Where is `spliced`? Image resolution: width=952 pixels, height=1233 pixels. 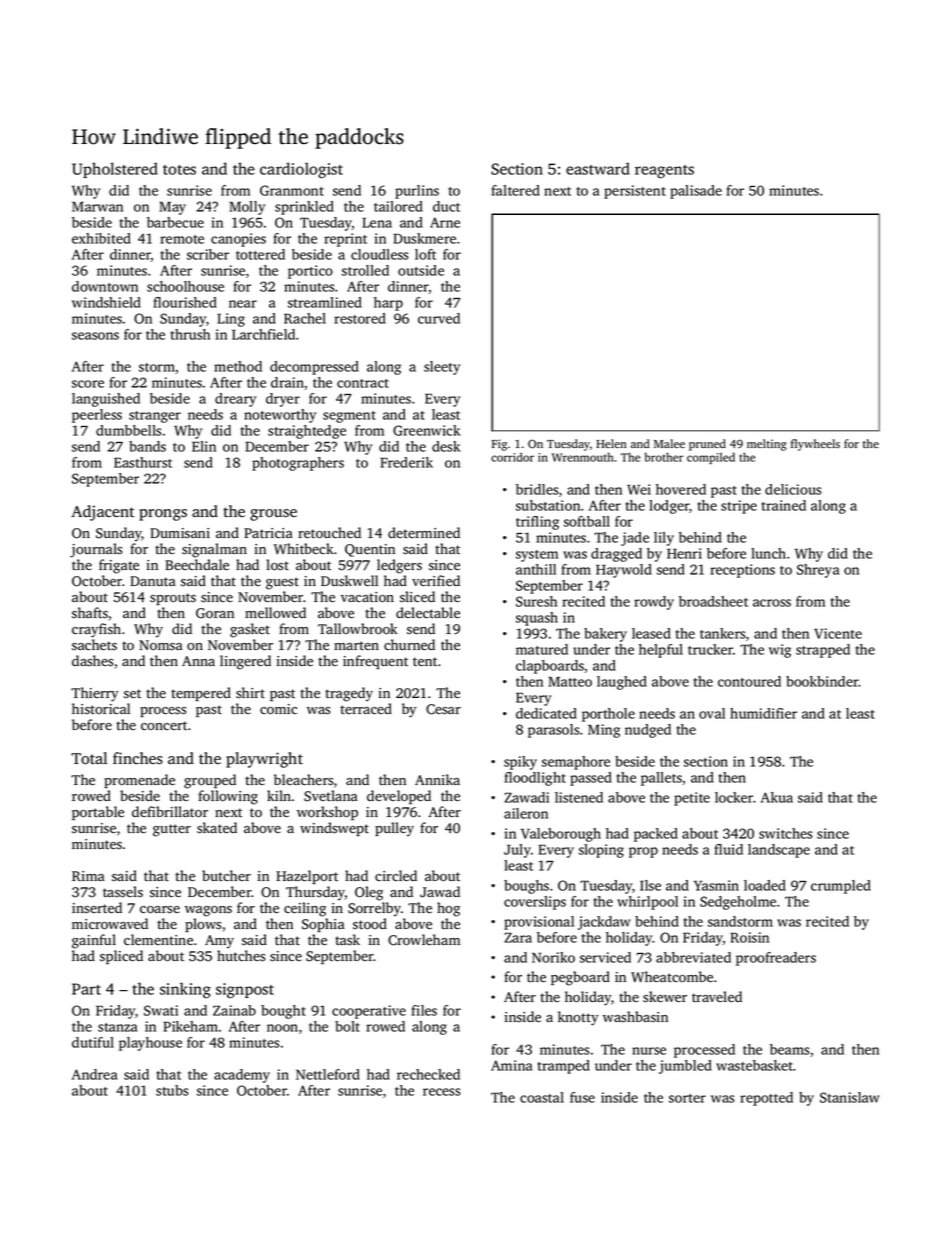 spliced is located at coordinates (121, 957).
